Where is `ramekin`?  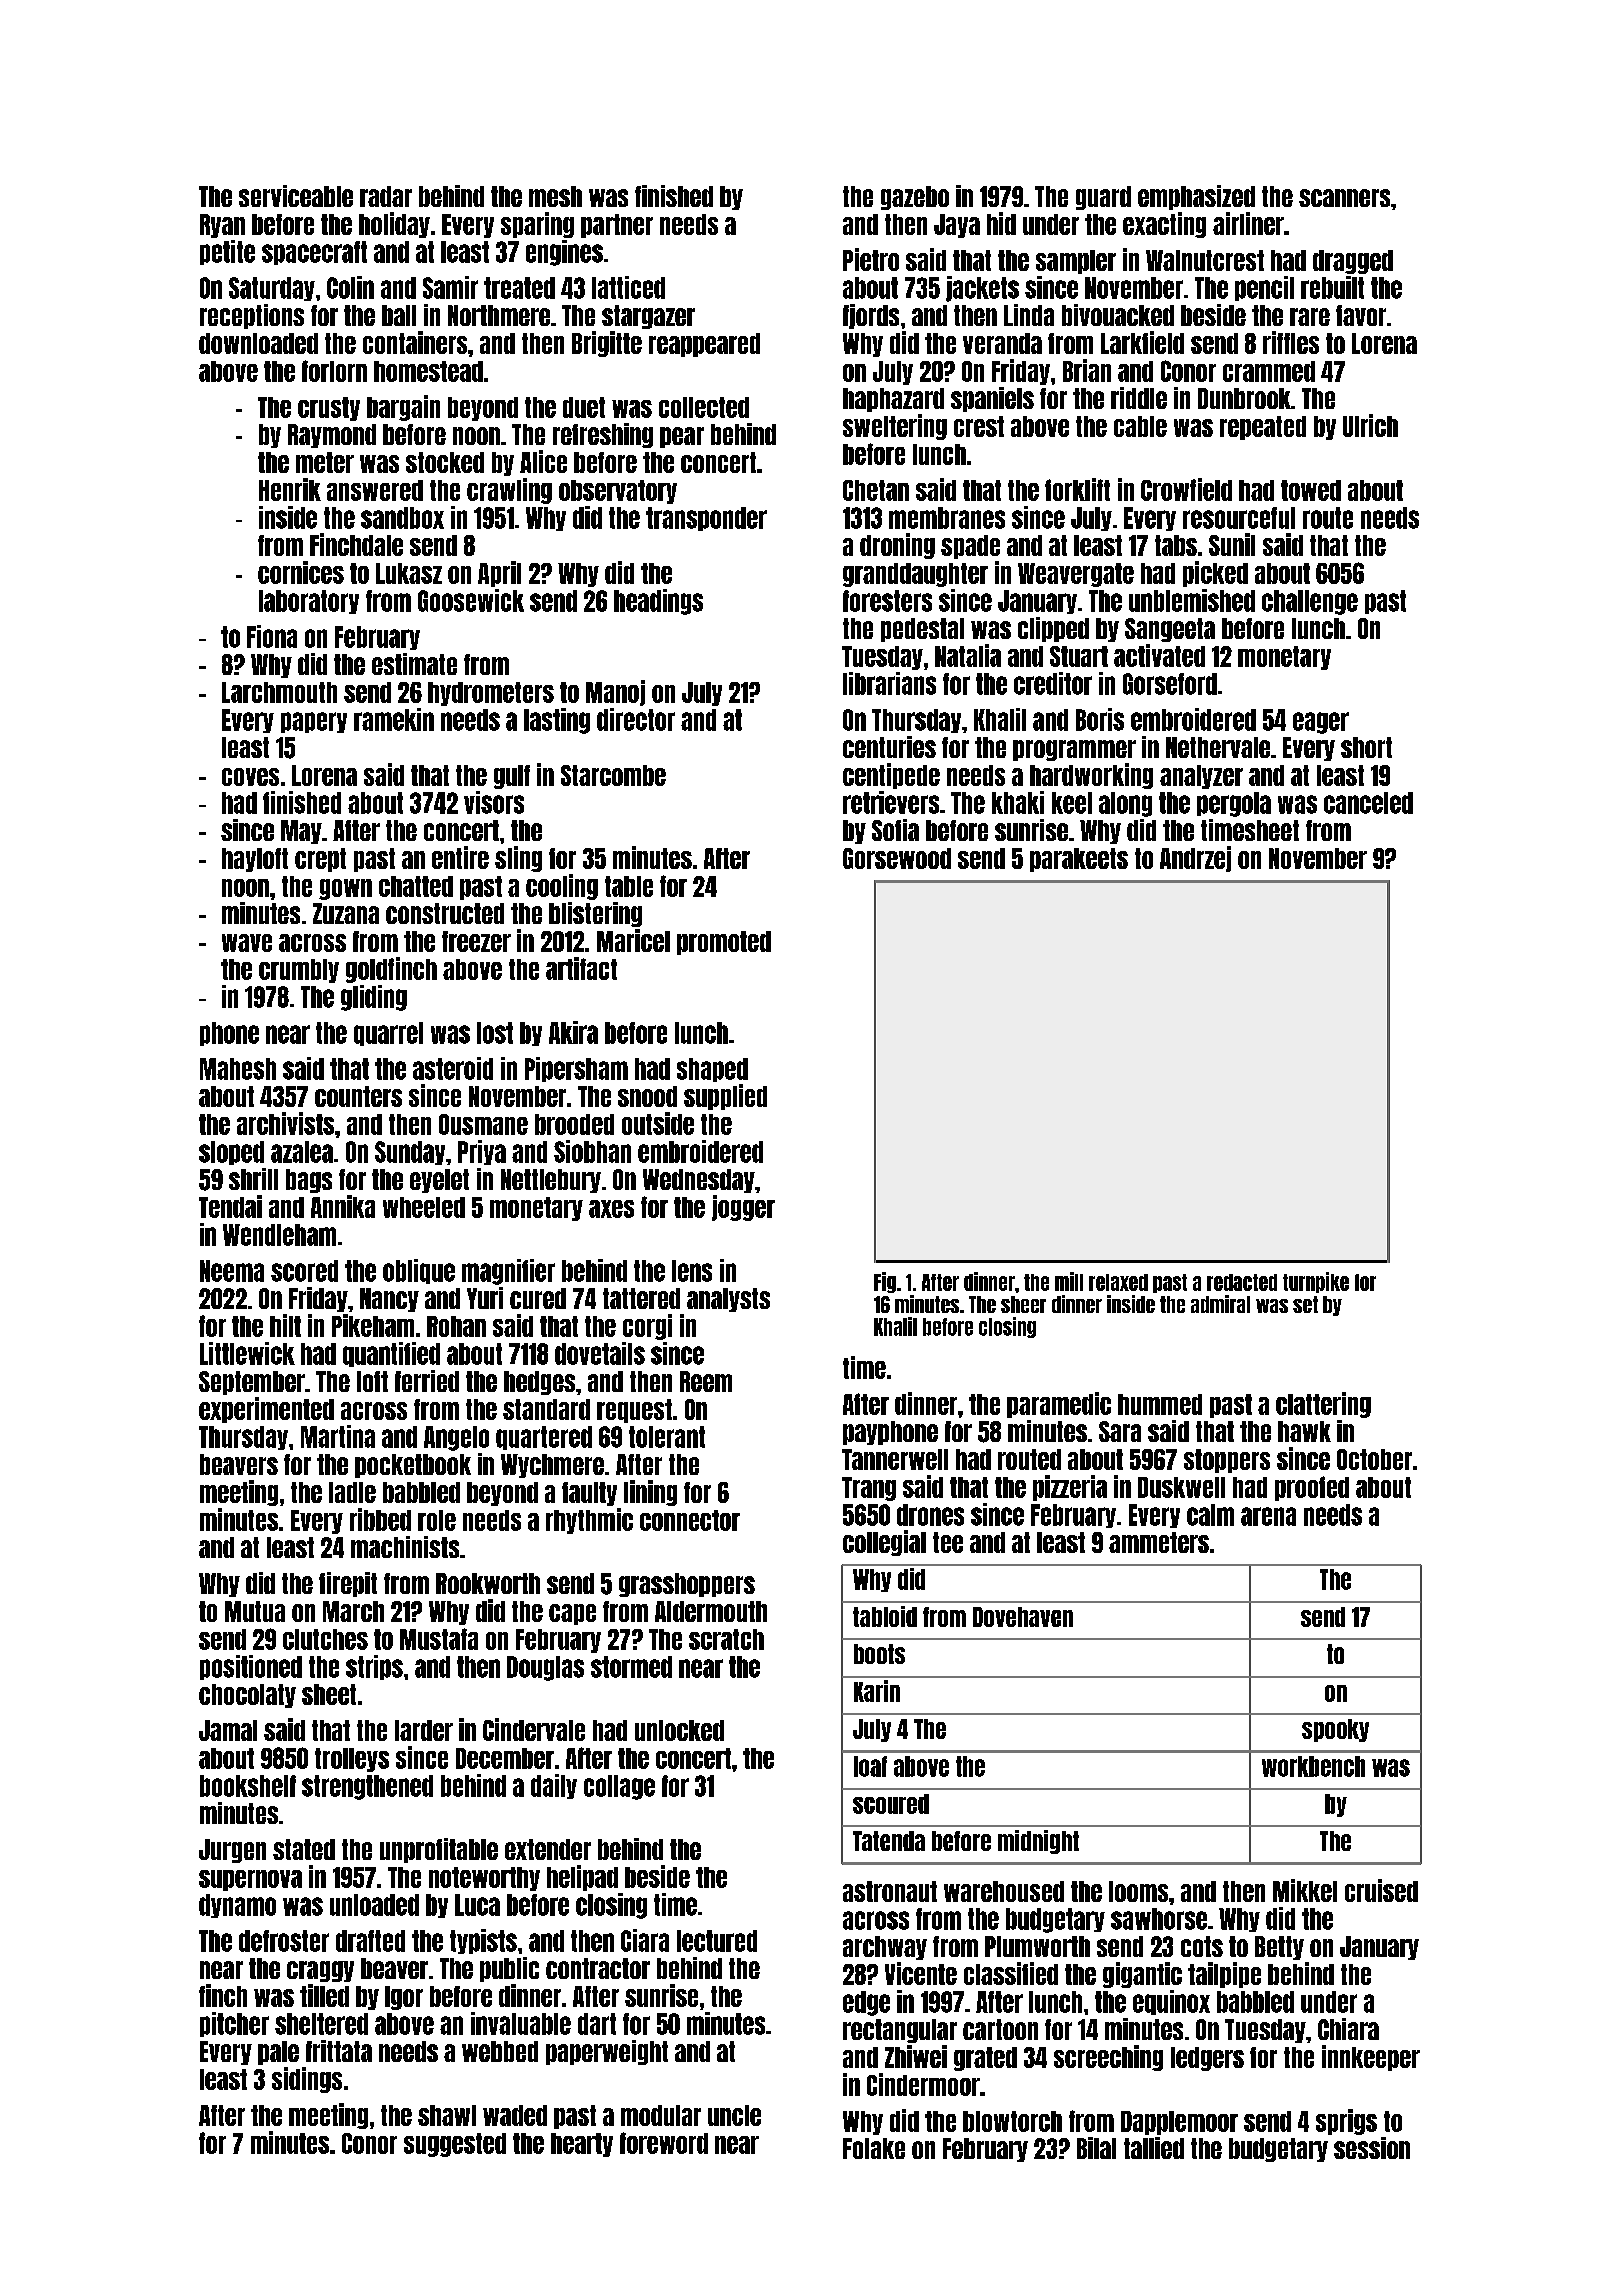 ramekin is located at coordinates (394, 719).
